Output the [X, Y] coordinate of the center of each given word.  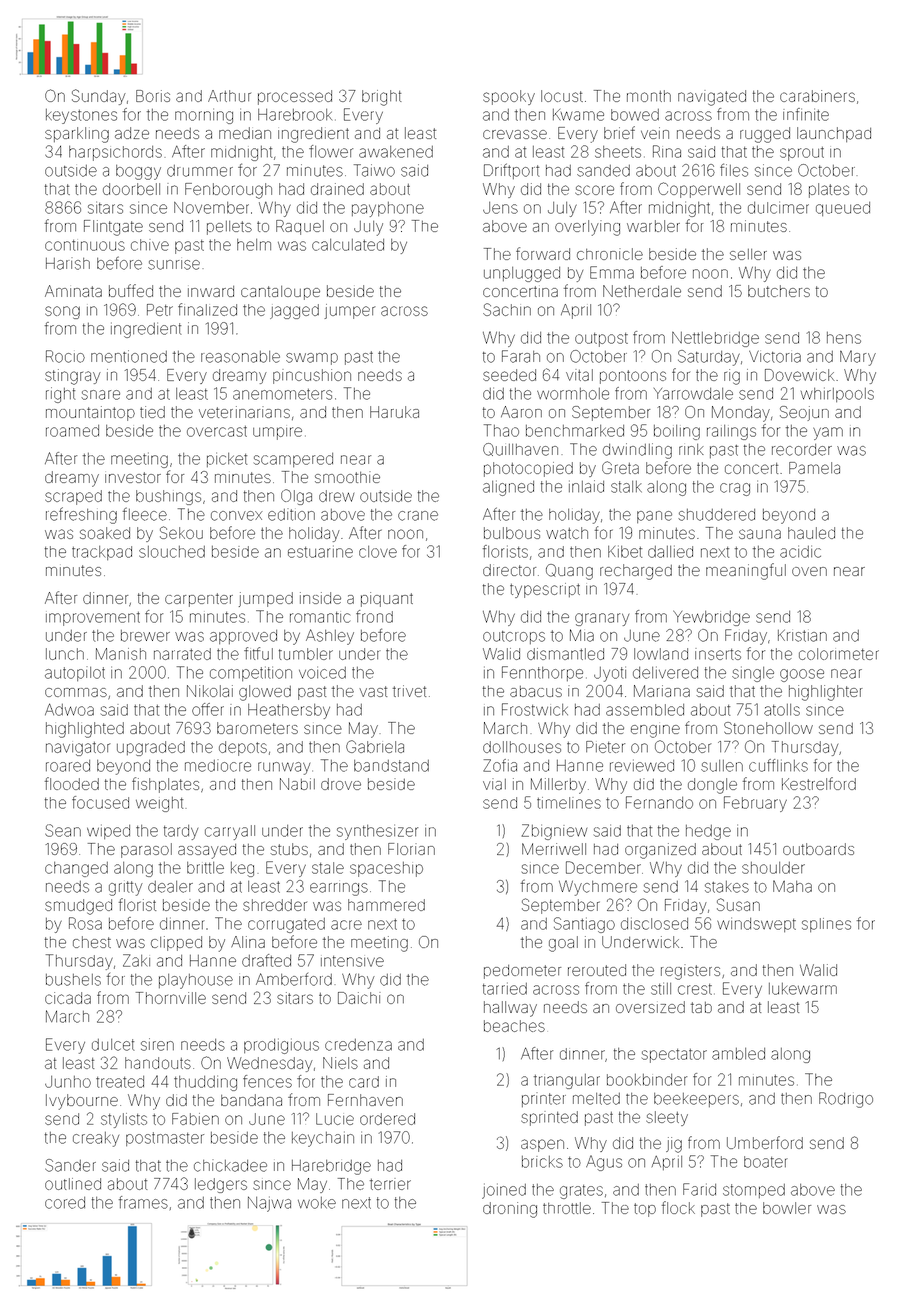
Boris [153, 96]
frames [143, 1202]
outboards [818, 849]
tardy [181, 832]
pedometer [522, 972]
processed [295, 97]
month [649, 96]
